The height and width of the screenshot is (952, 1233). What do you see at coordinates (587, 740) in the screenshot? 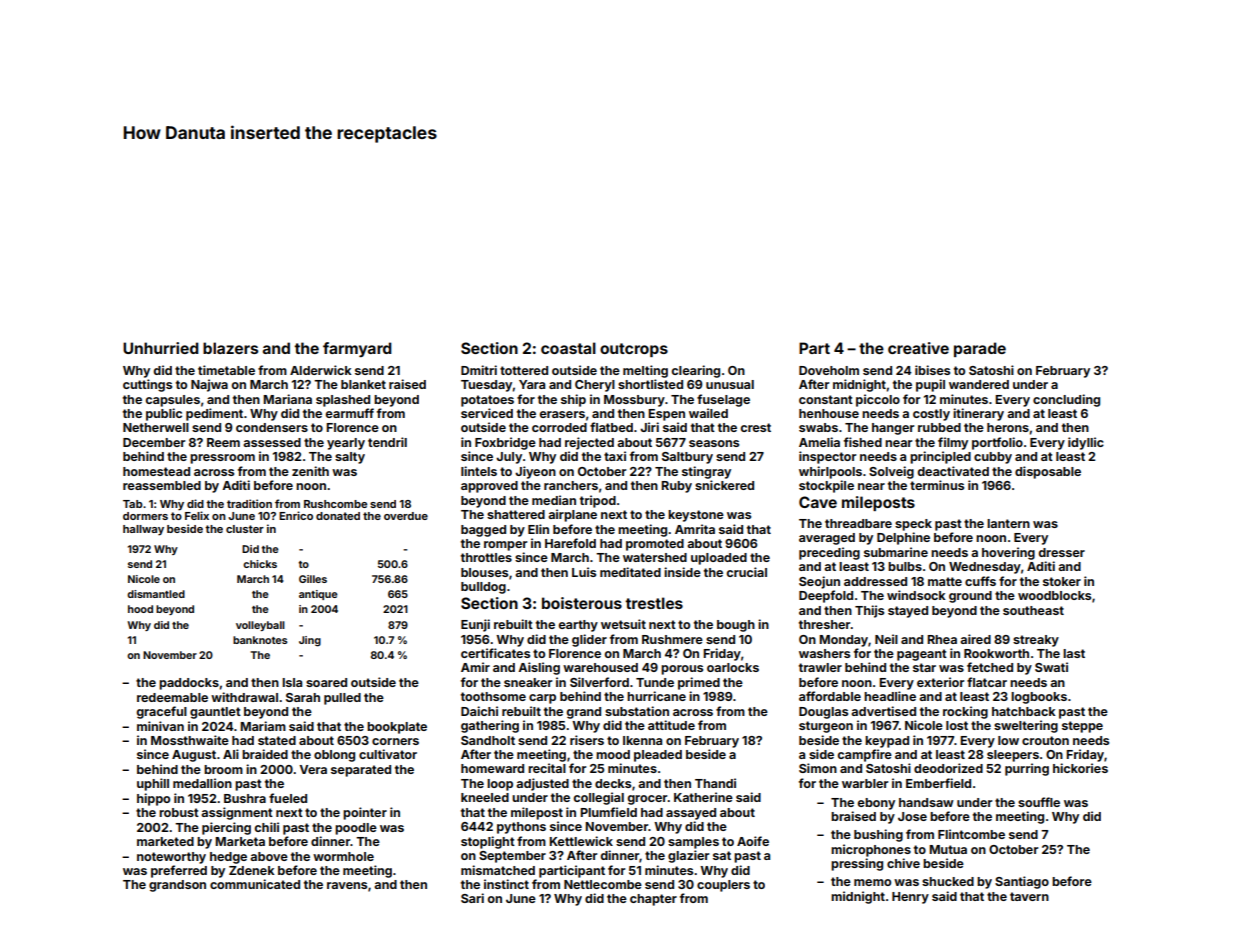
I see `risers` at bounding box center [587, 740].
